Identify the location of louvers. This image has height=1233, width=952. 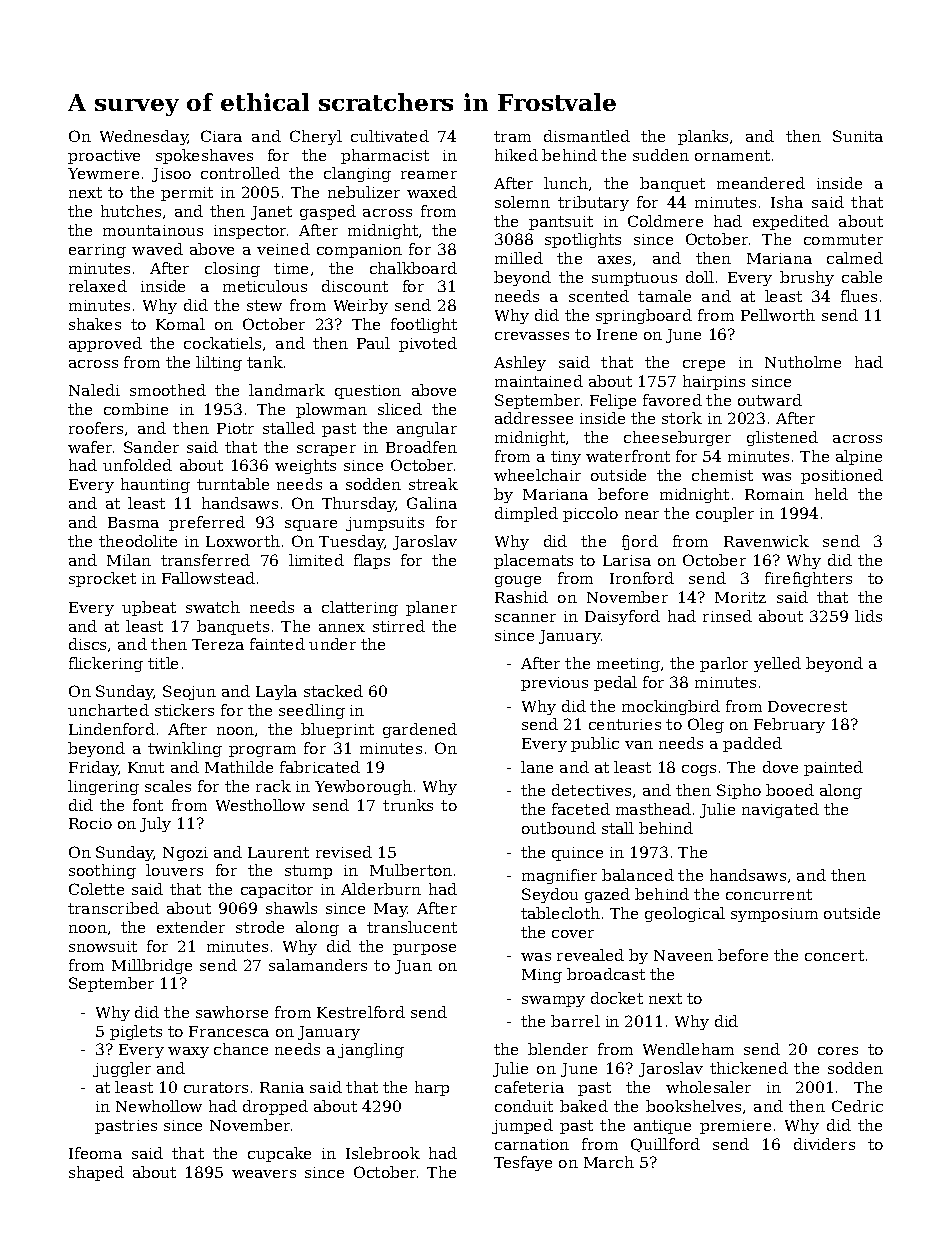
(174, 870).
